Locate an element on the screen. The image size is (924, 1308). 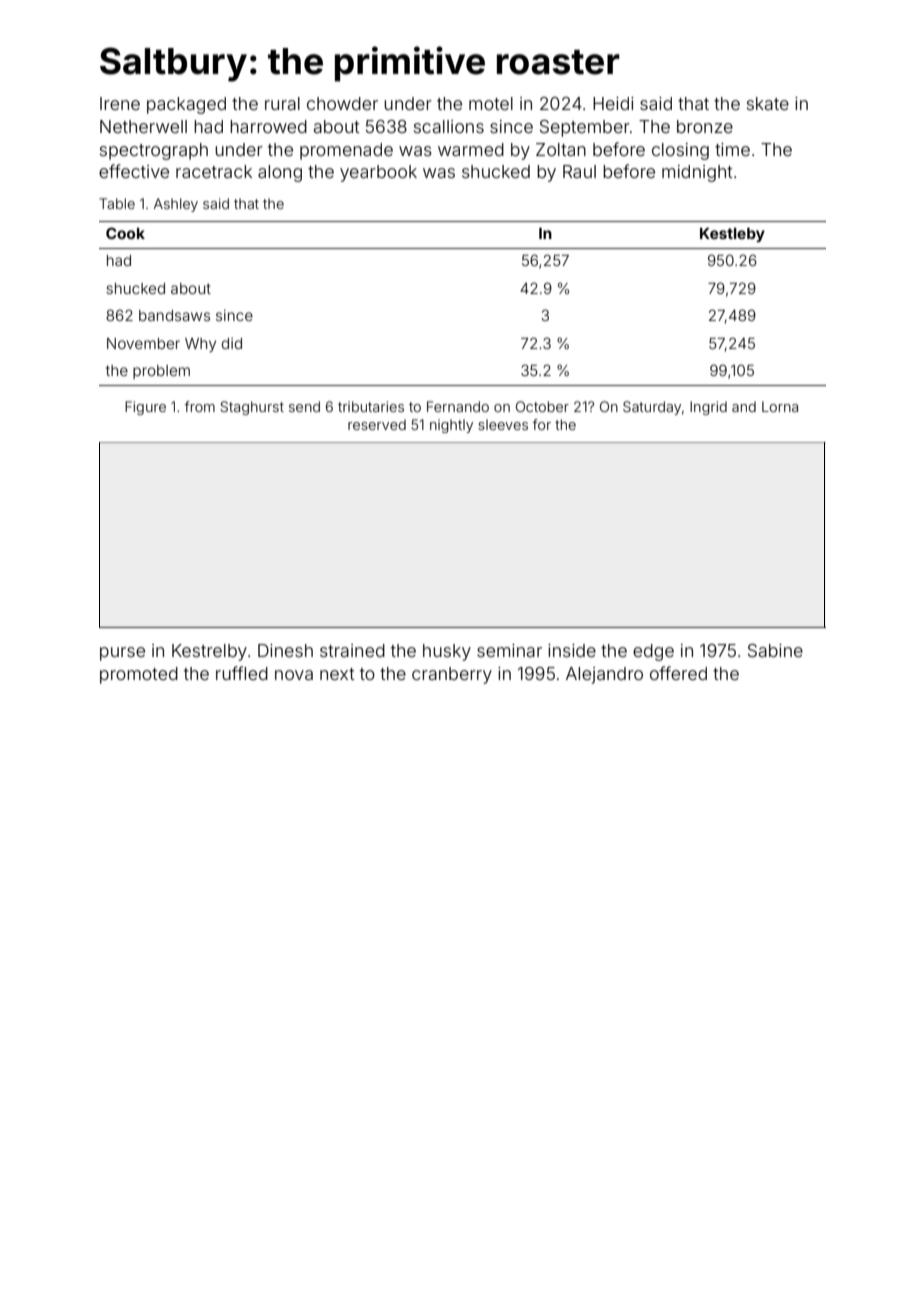
packaged is located at coordinates (186, 105).
